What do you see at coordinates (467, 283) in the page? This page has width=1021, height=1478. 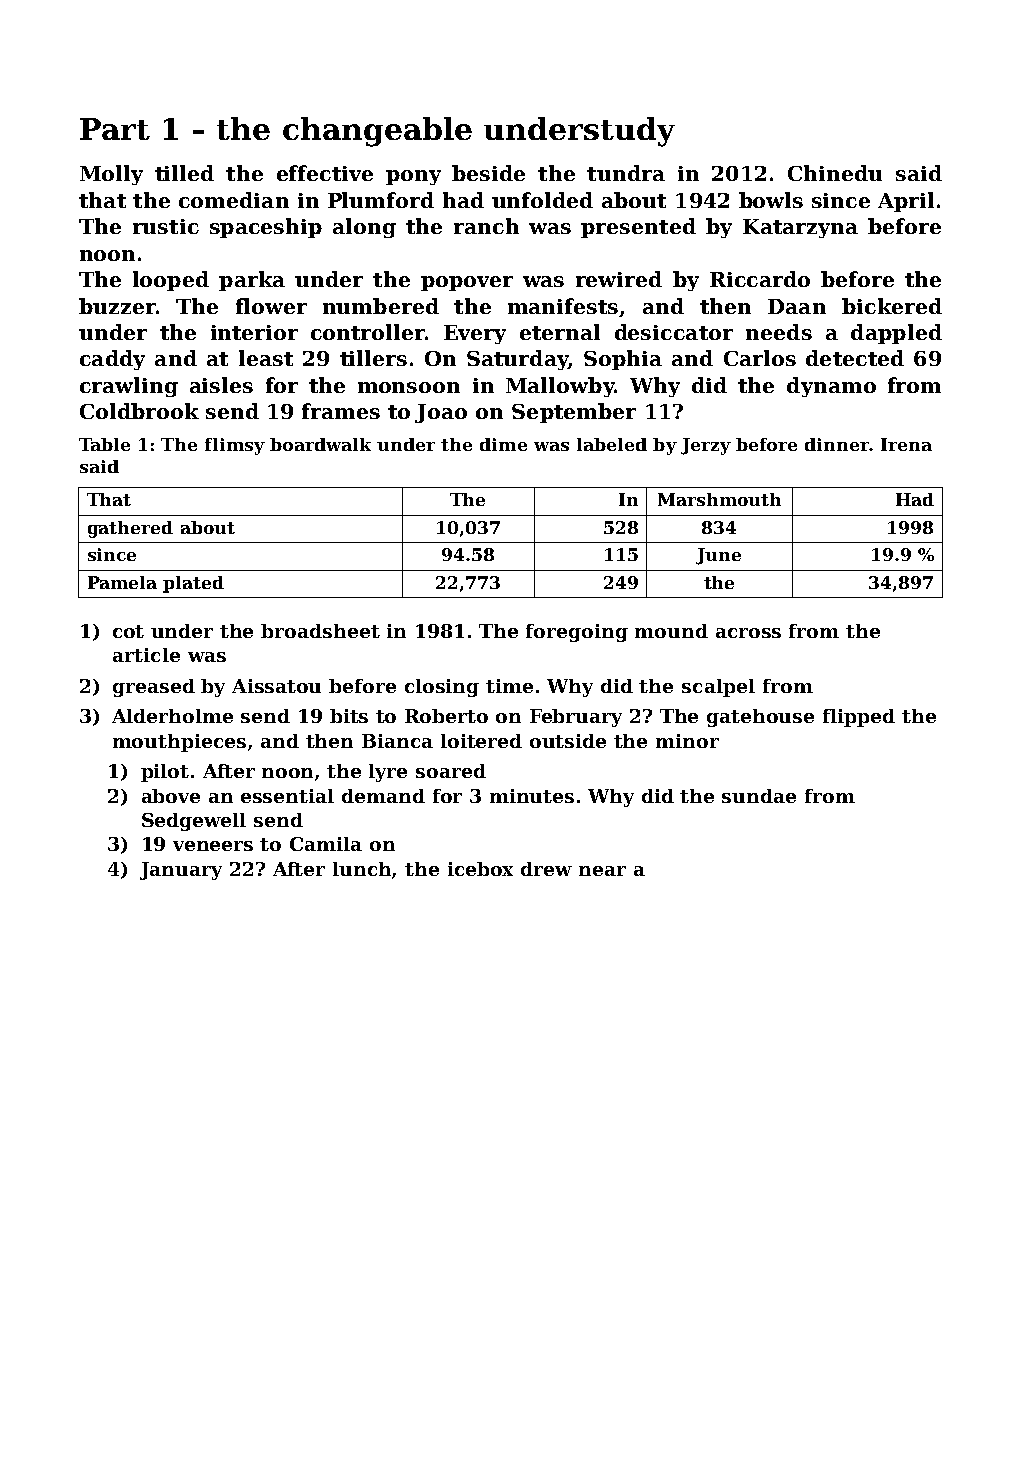 I see `popover` at bounding box center [467, 283].
